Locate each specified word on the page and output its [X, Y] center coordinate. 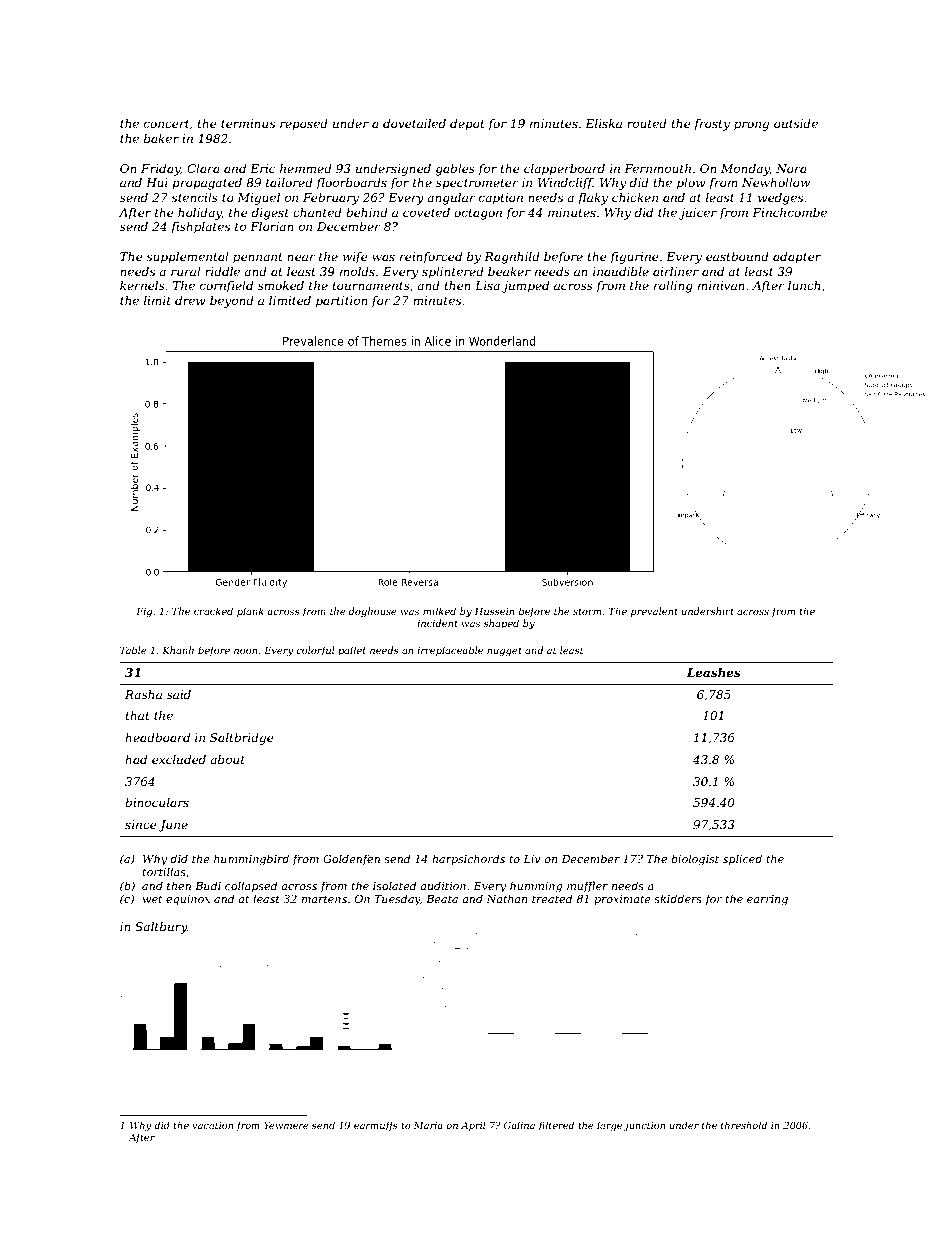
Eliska [603, 123]
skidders [678, 898]
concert [166, 124]
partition [342, 302]
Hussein [494, 611]
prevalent [654, 612]
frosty [712, 125]
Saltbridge [242, 739]
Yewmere [286, 1125]
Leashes [714, 672]
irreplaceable [450, 651]
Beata [442, 899]
